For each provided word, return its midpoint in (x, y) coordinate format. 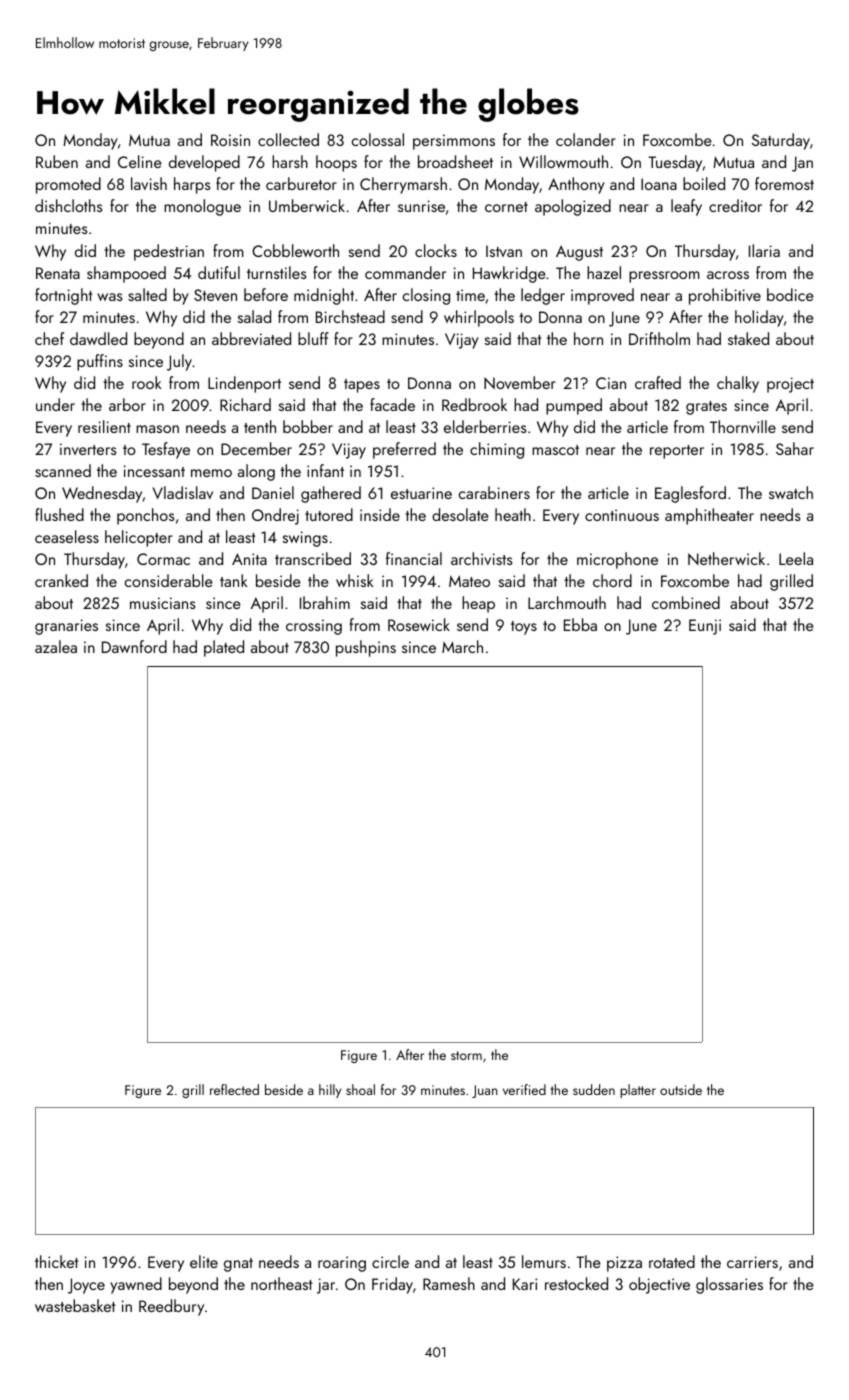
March (462, 646)
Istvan (504, 251)
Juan (484, 1091)
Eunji (705, 627)
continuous (622, 515)
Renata (58, 273)
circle (390, 1261)
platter (638, 1091)
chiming (497, 450)
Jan (802, 164)
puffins (100, 362)
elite (204, 1261)
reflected (234, 1089)
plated (224, 648)
